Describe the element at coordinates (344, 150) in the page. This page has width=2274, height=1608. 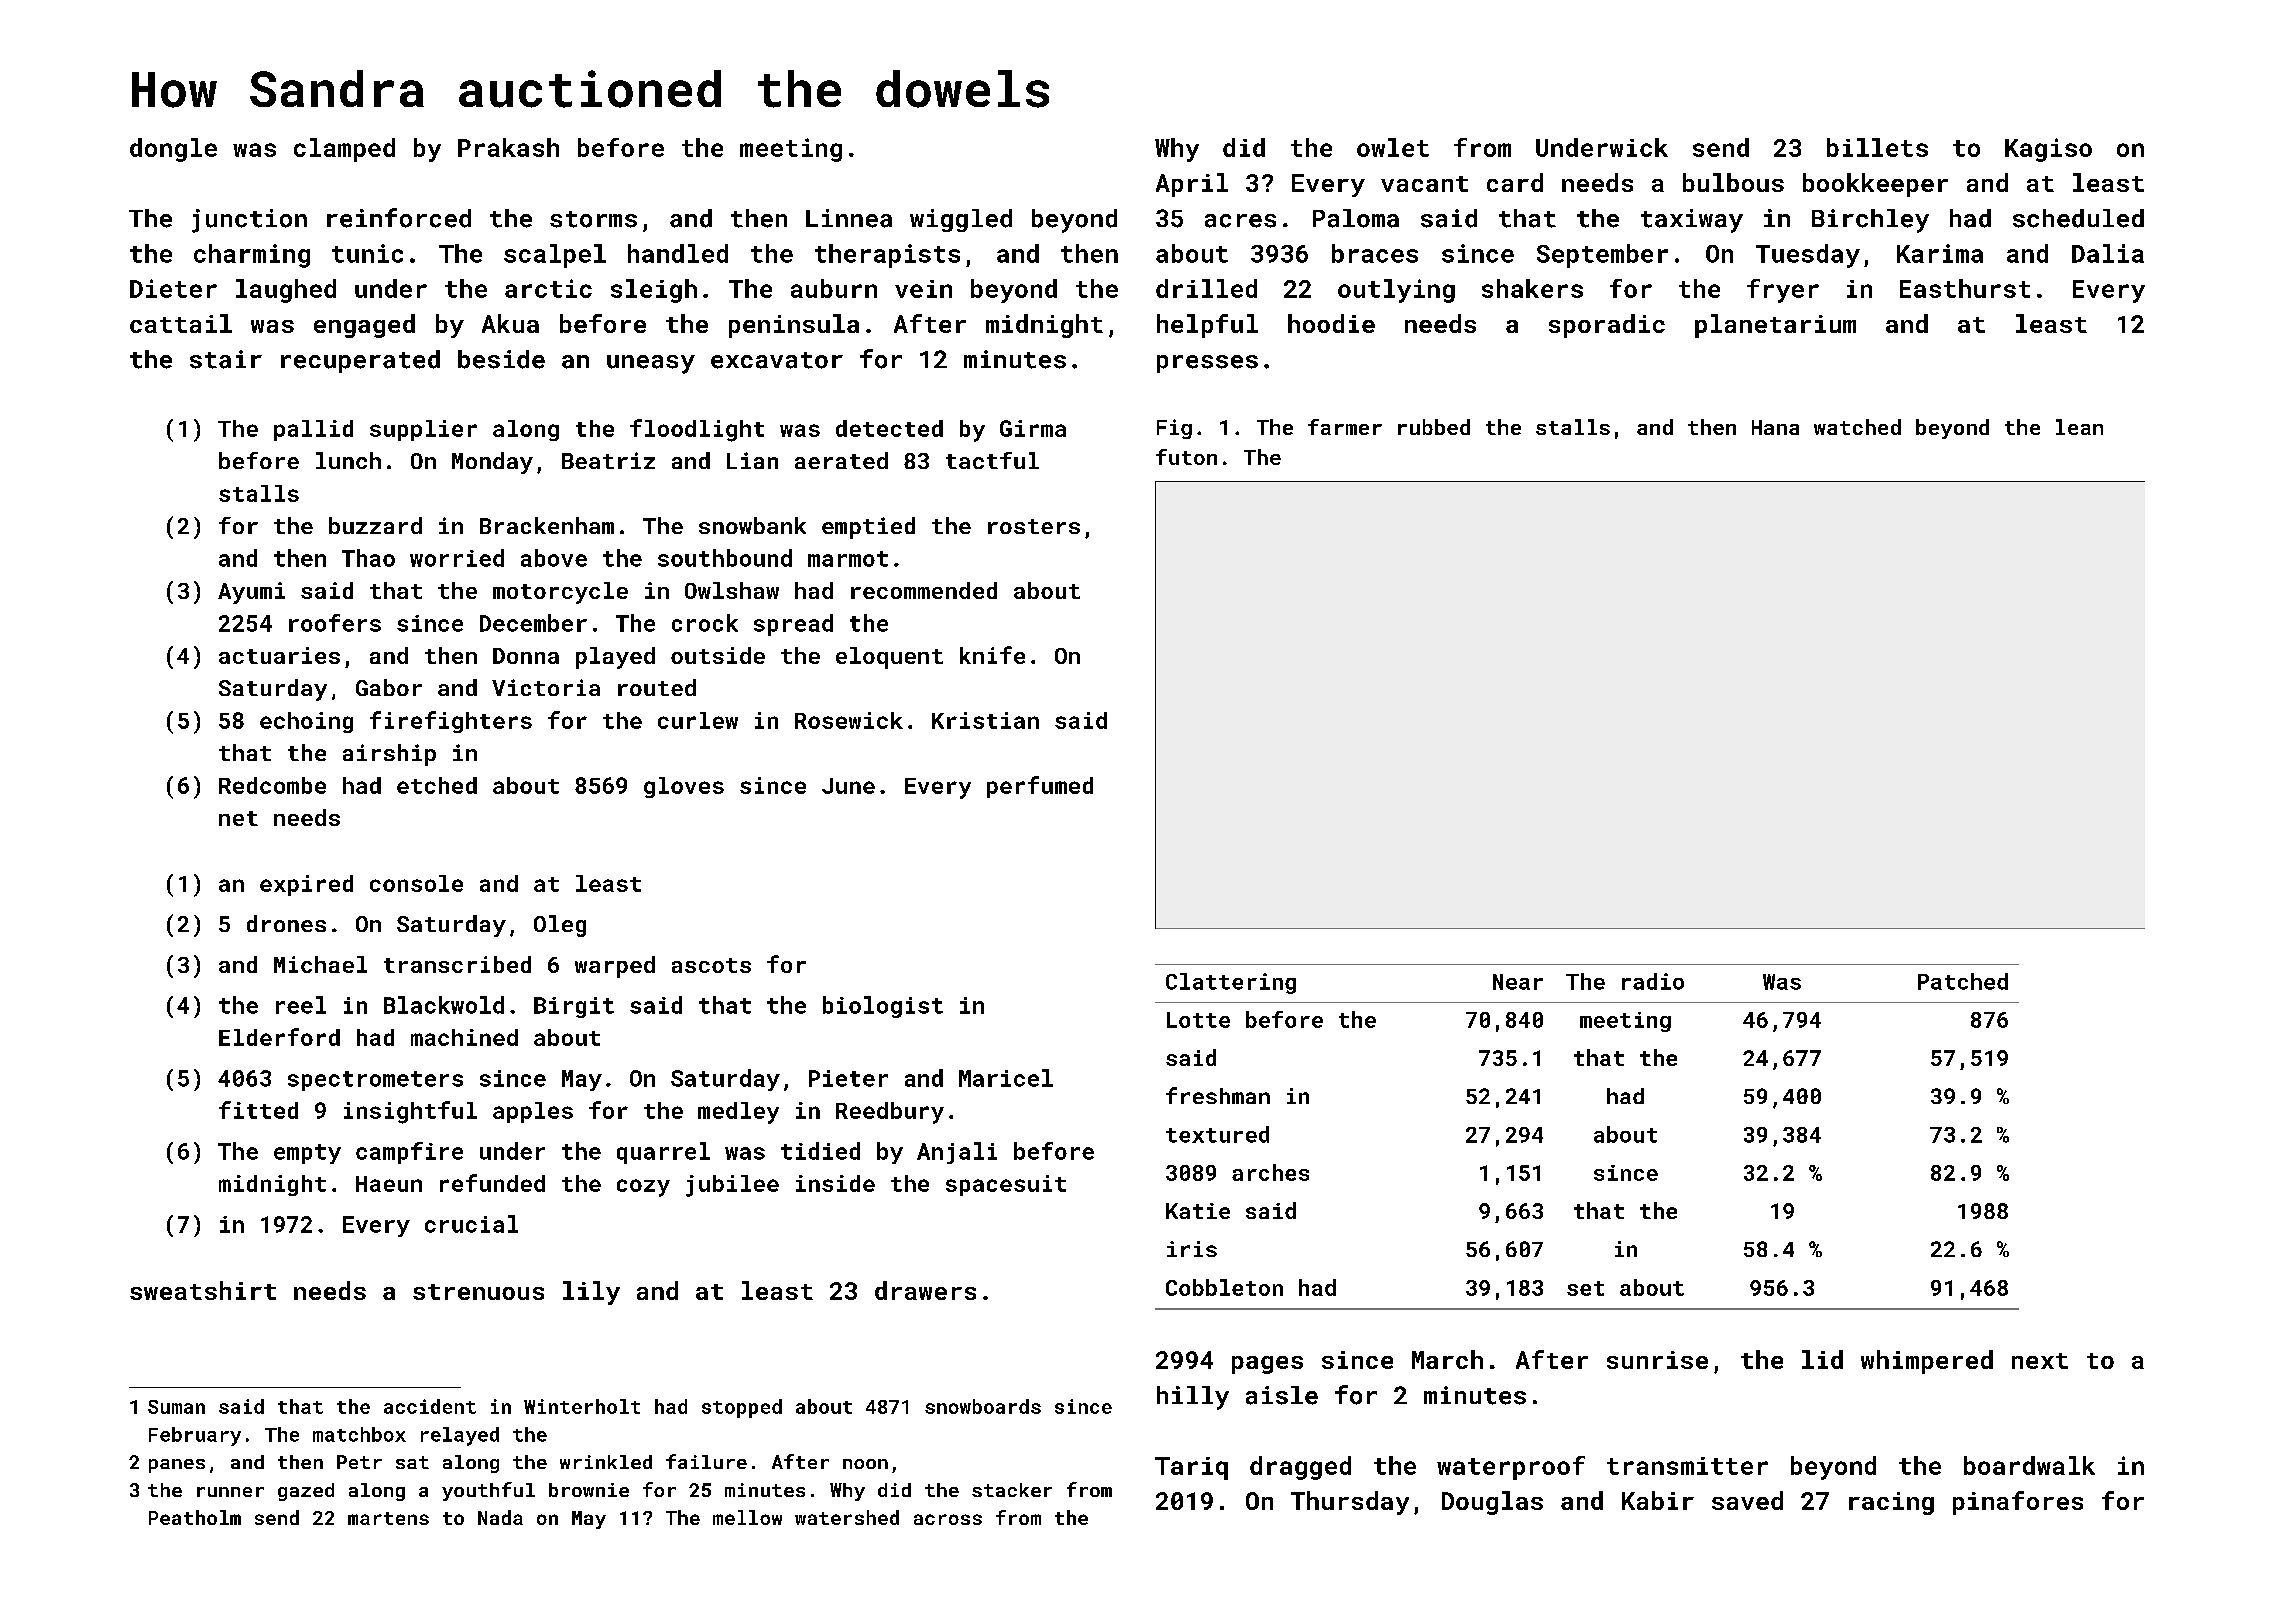
I see `clamped` at that location.
